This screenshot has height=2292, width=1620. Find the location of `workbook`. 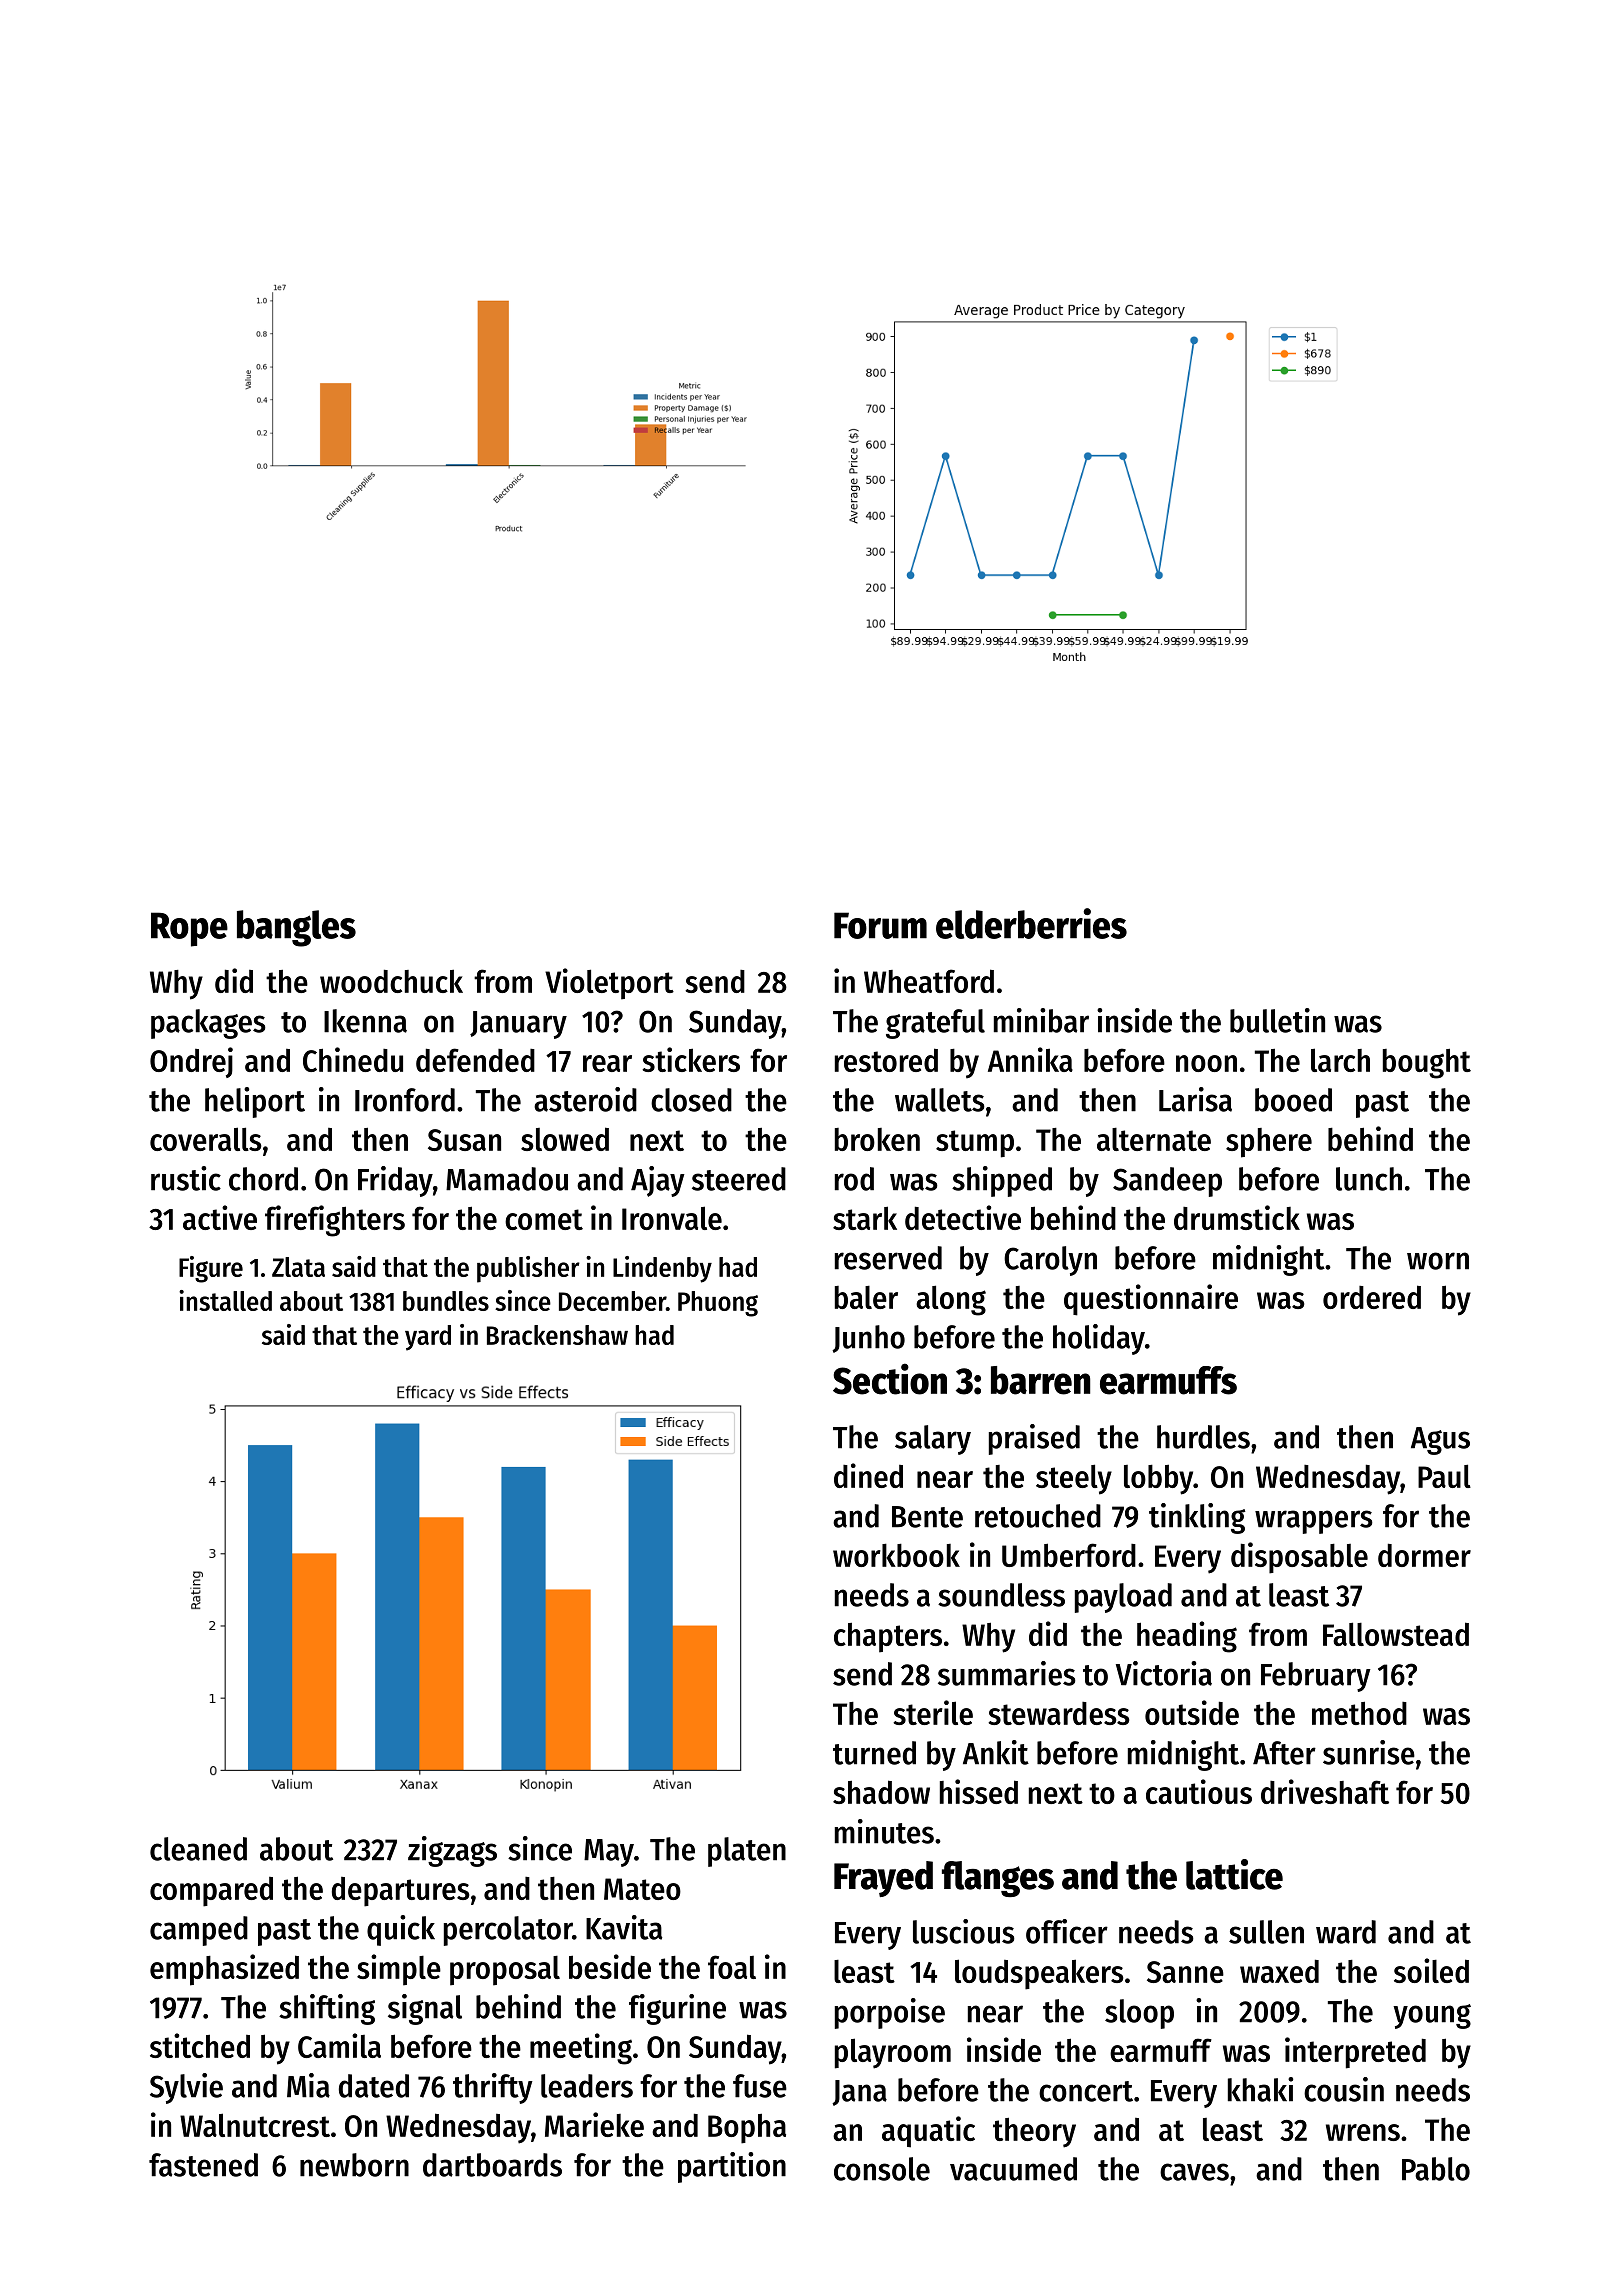

workbook is located at coordinates (896, 1555).
